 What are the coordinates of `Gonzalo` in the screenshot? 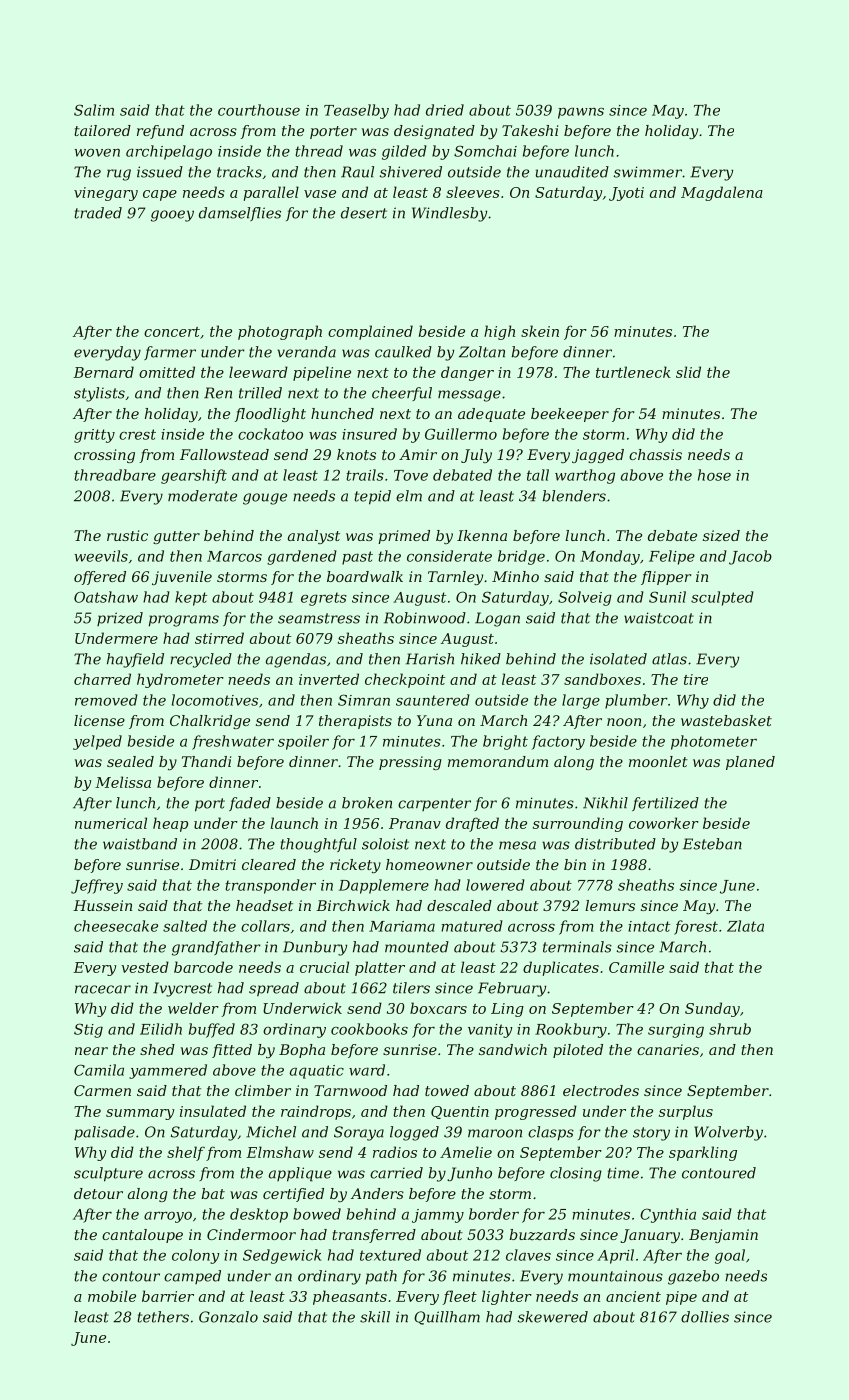 It's located at (228, 1317).
